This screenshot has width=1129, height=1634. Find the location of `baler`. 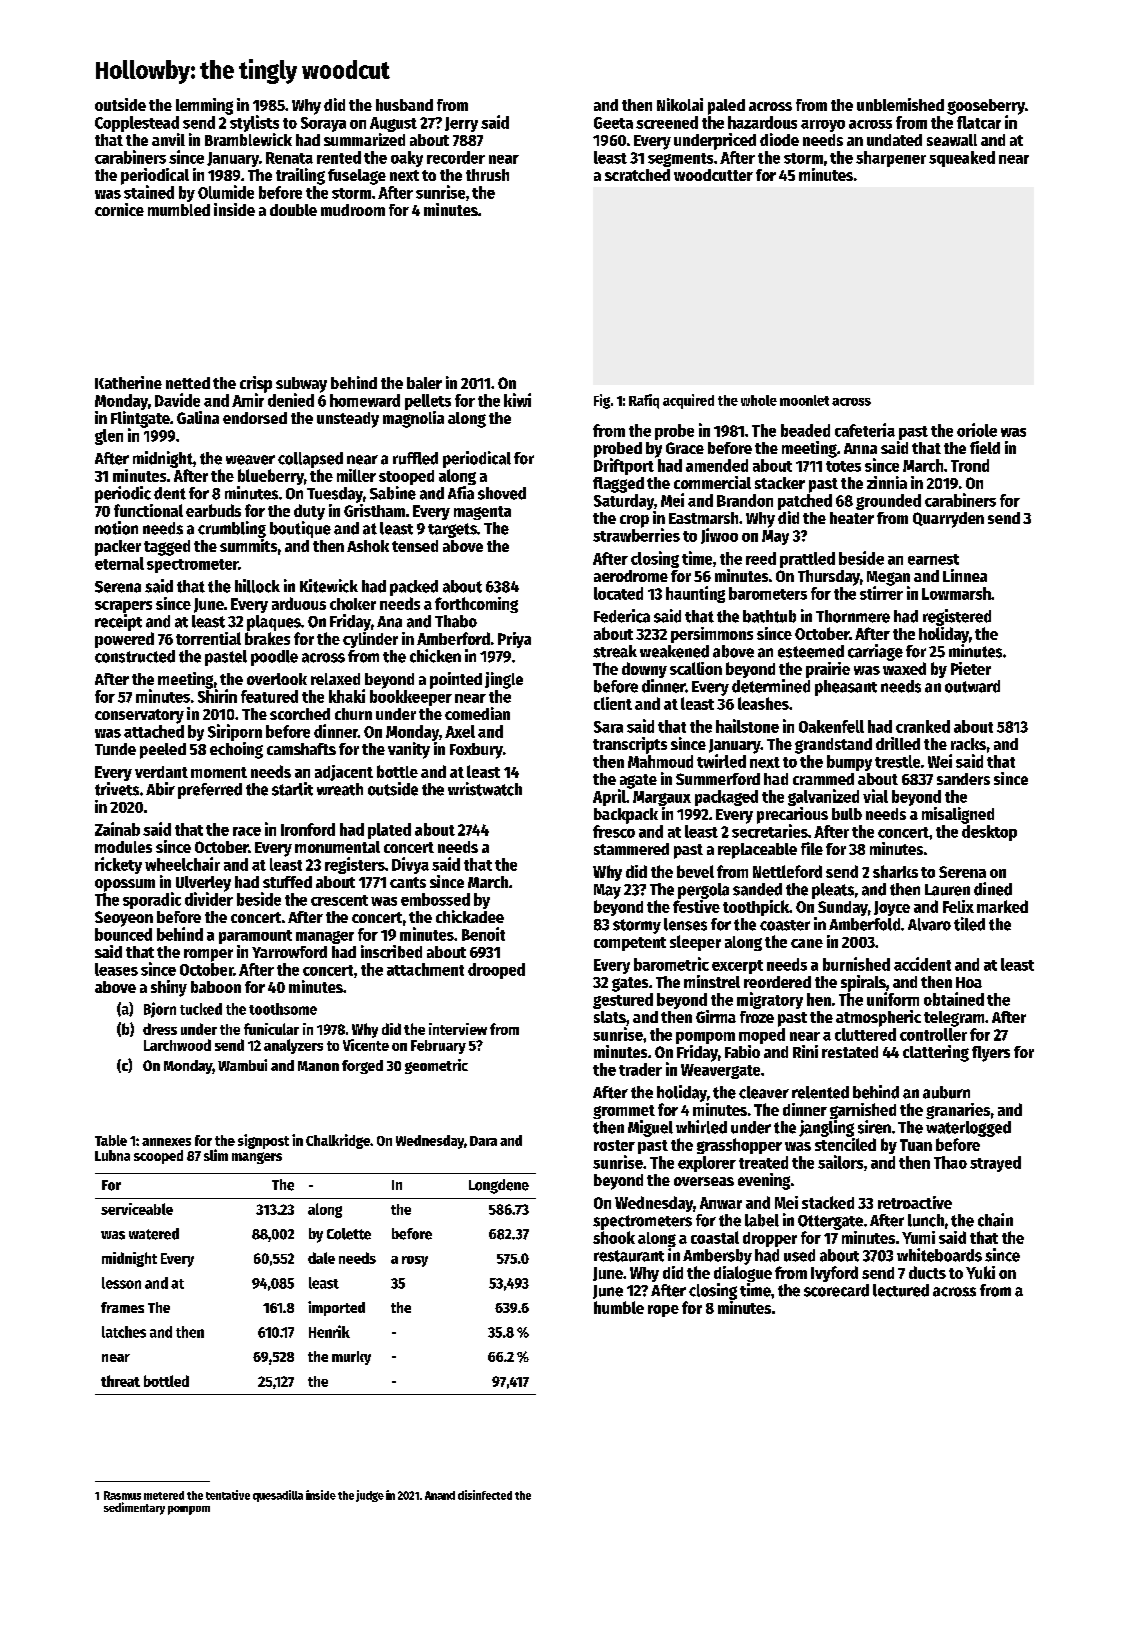

baler is located at coordinates (424, 383).
